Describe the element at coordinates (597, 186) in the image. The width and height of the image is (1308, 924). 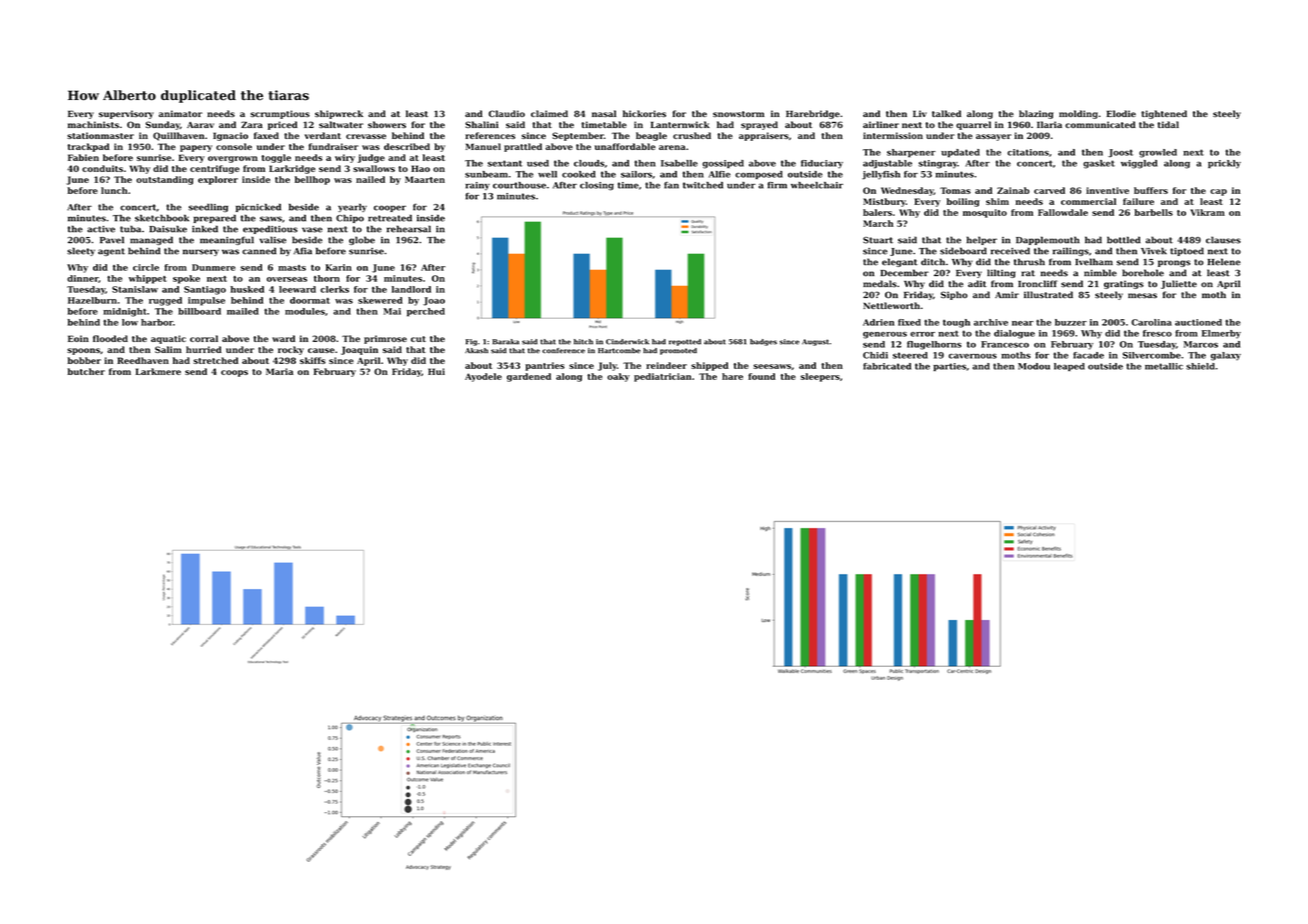
I see `closing` at that location.
